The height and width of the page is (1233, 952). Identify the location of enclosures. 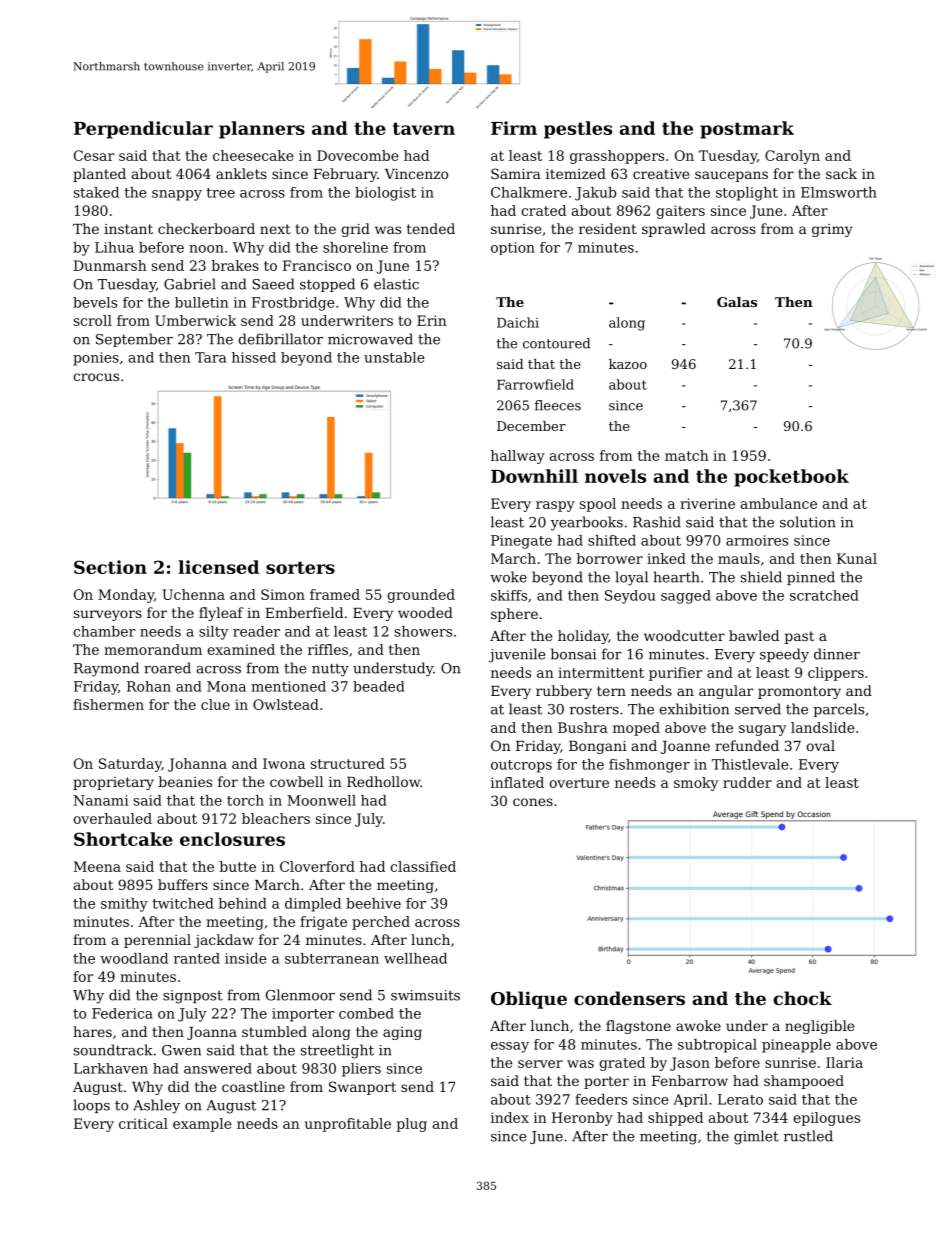
(232, 839).
